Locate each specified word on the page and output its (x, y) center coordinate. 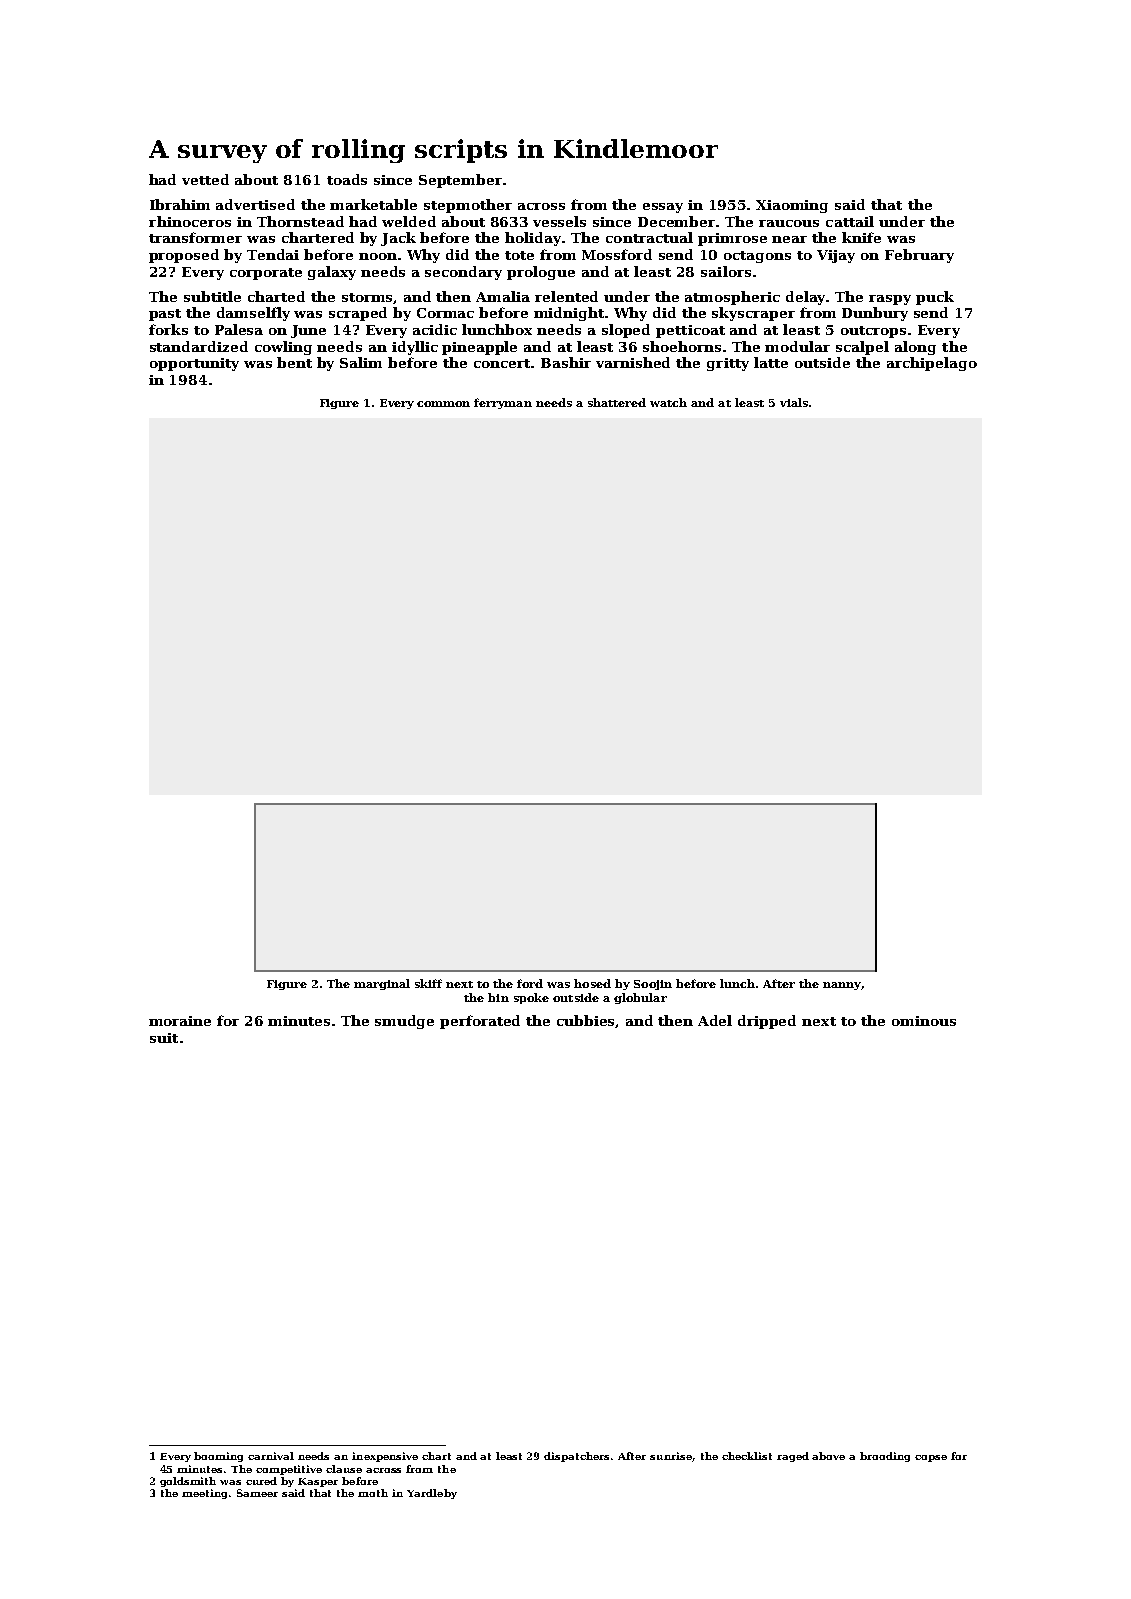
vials (794, 402)
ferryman (503, 403)
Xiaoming (792, 206)
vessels (559, 221)
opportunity (194, 364)
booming (218, 1457)
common (443, 404)
